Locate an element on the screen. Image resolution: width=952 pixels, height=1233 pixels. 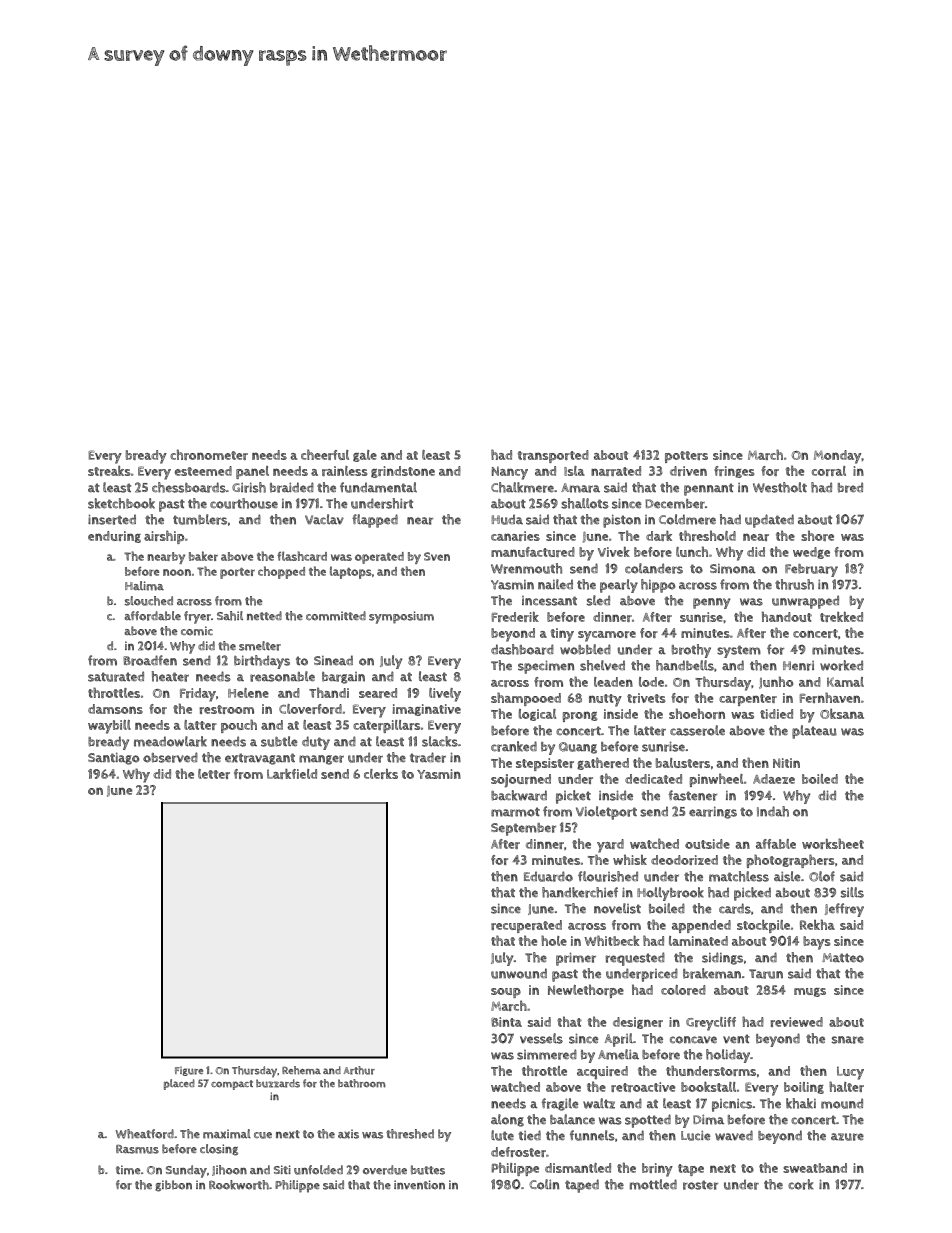
inserted is located at coordinates (112, 519).
